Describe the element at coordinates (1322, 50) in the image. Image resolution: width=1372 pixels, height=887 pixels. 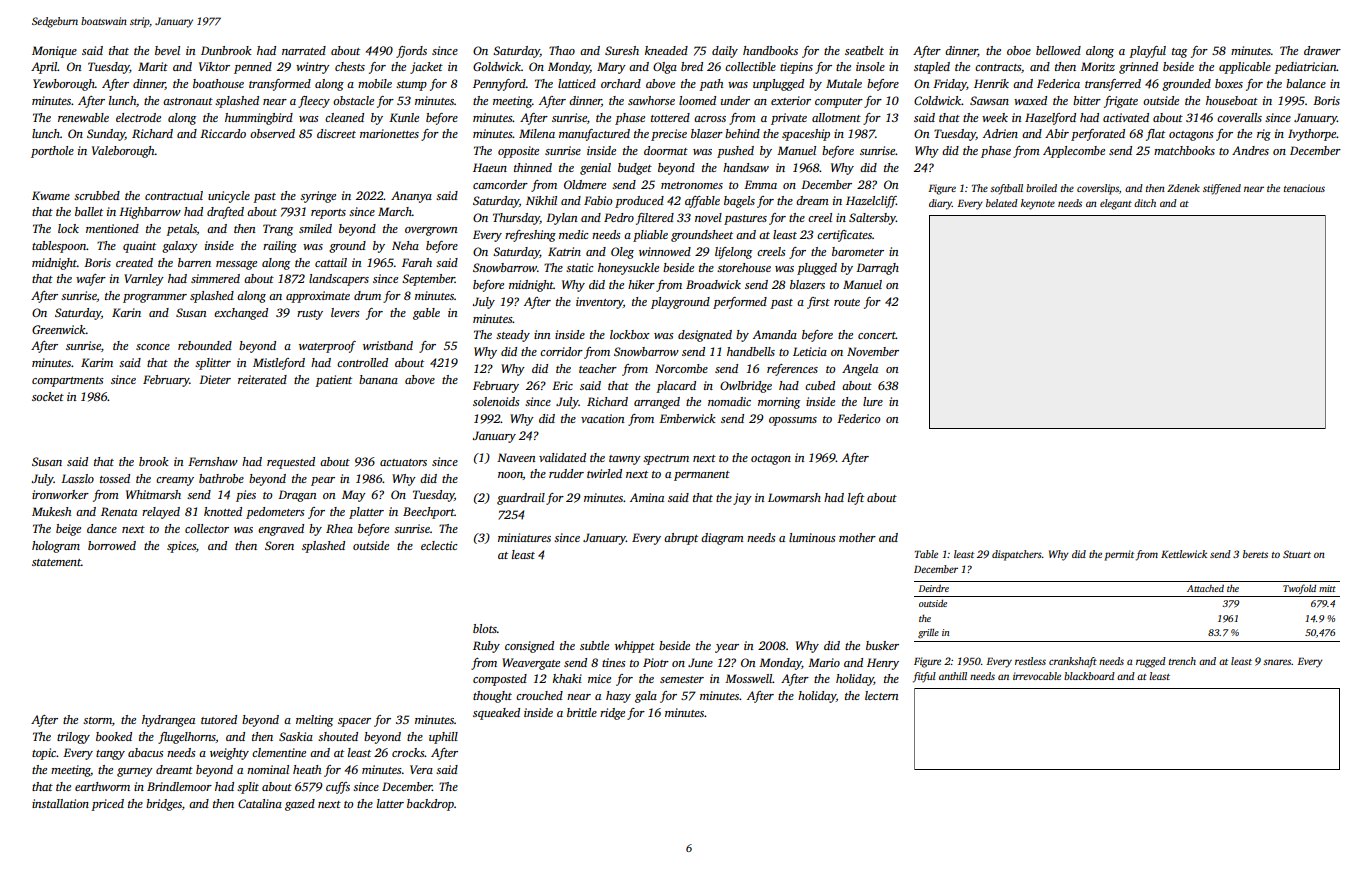
I see `drawer` at that location.
